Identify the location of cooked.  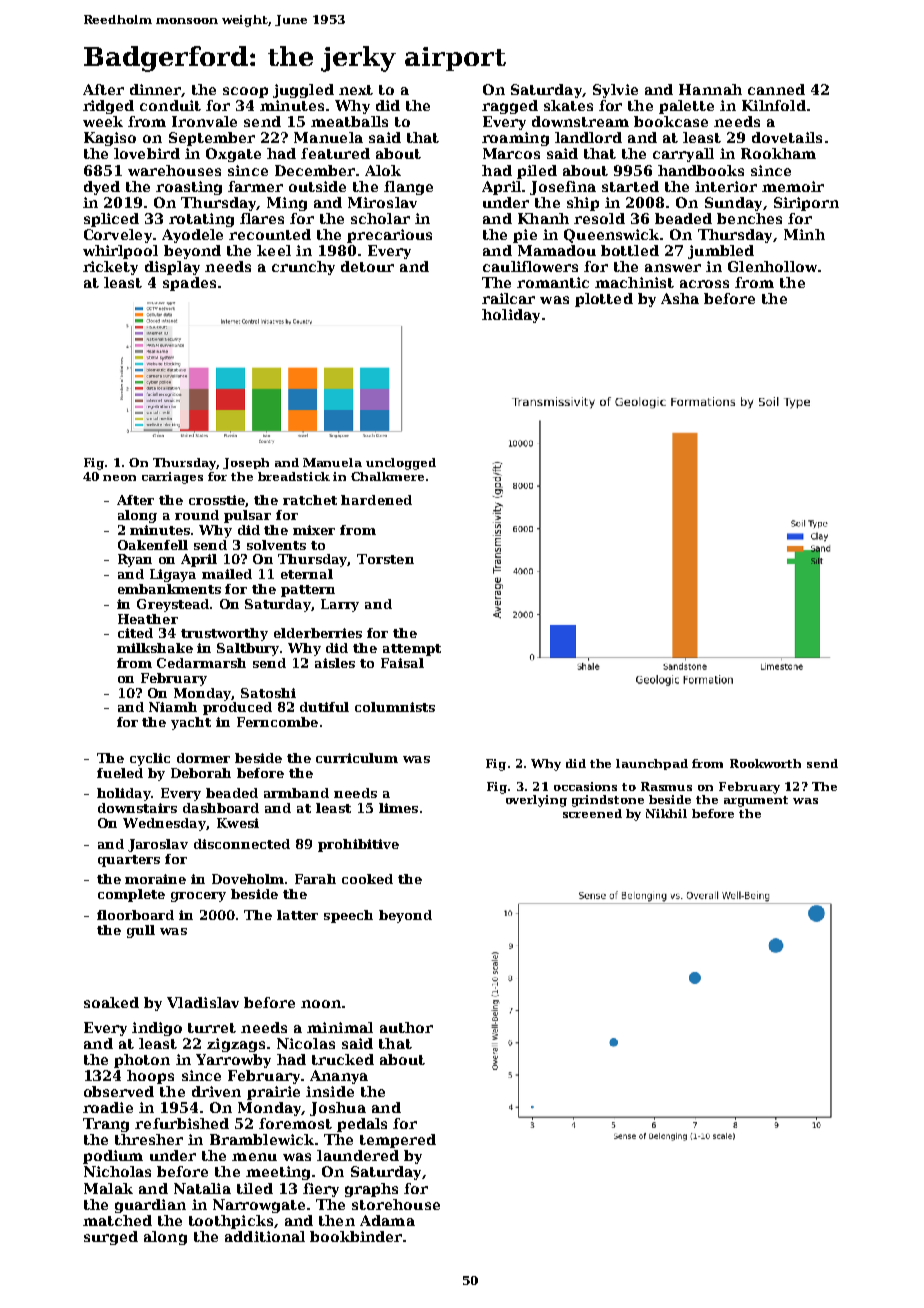
(367, 879).
